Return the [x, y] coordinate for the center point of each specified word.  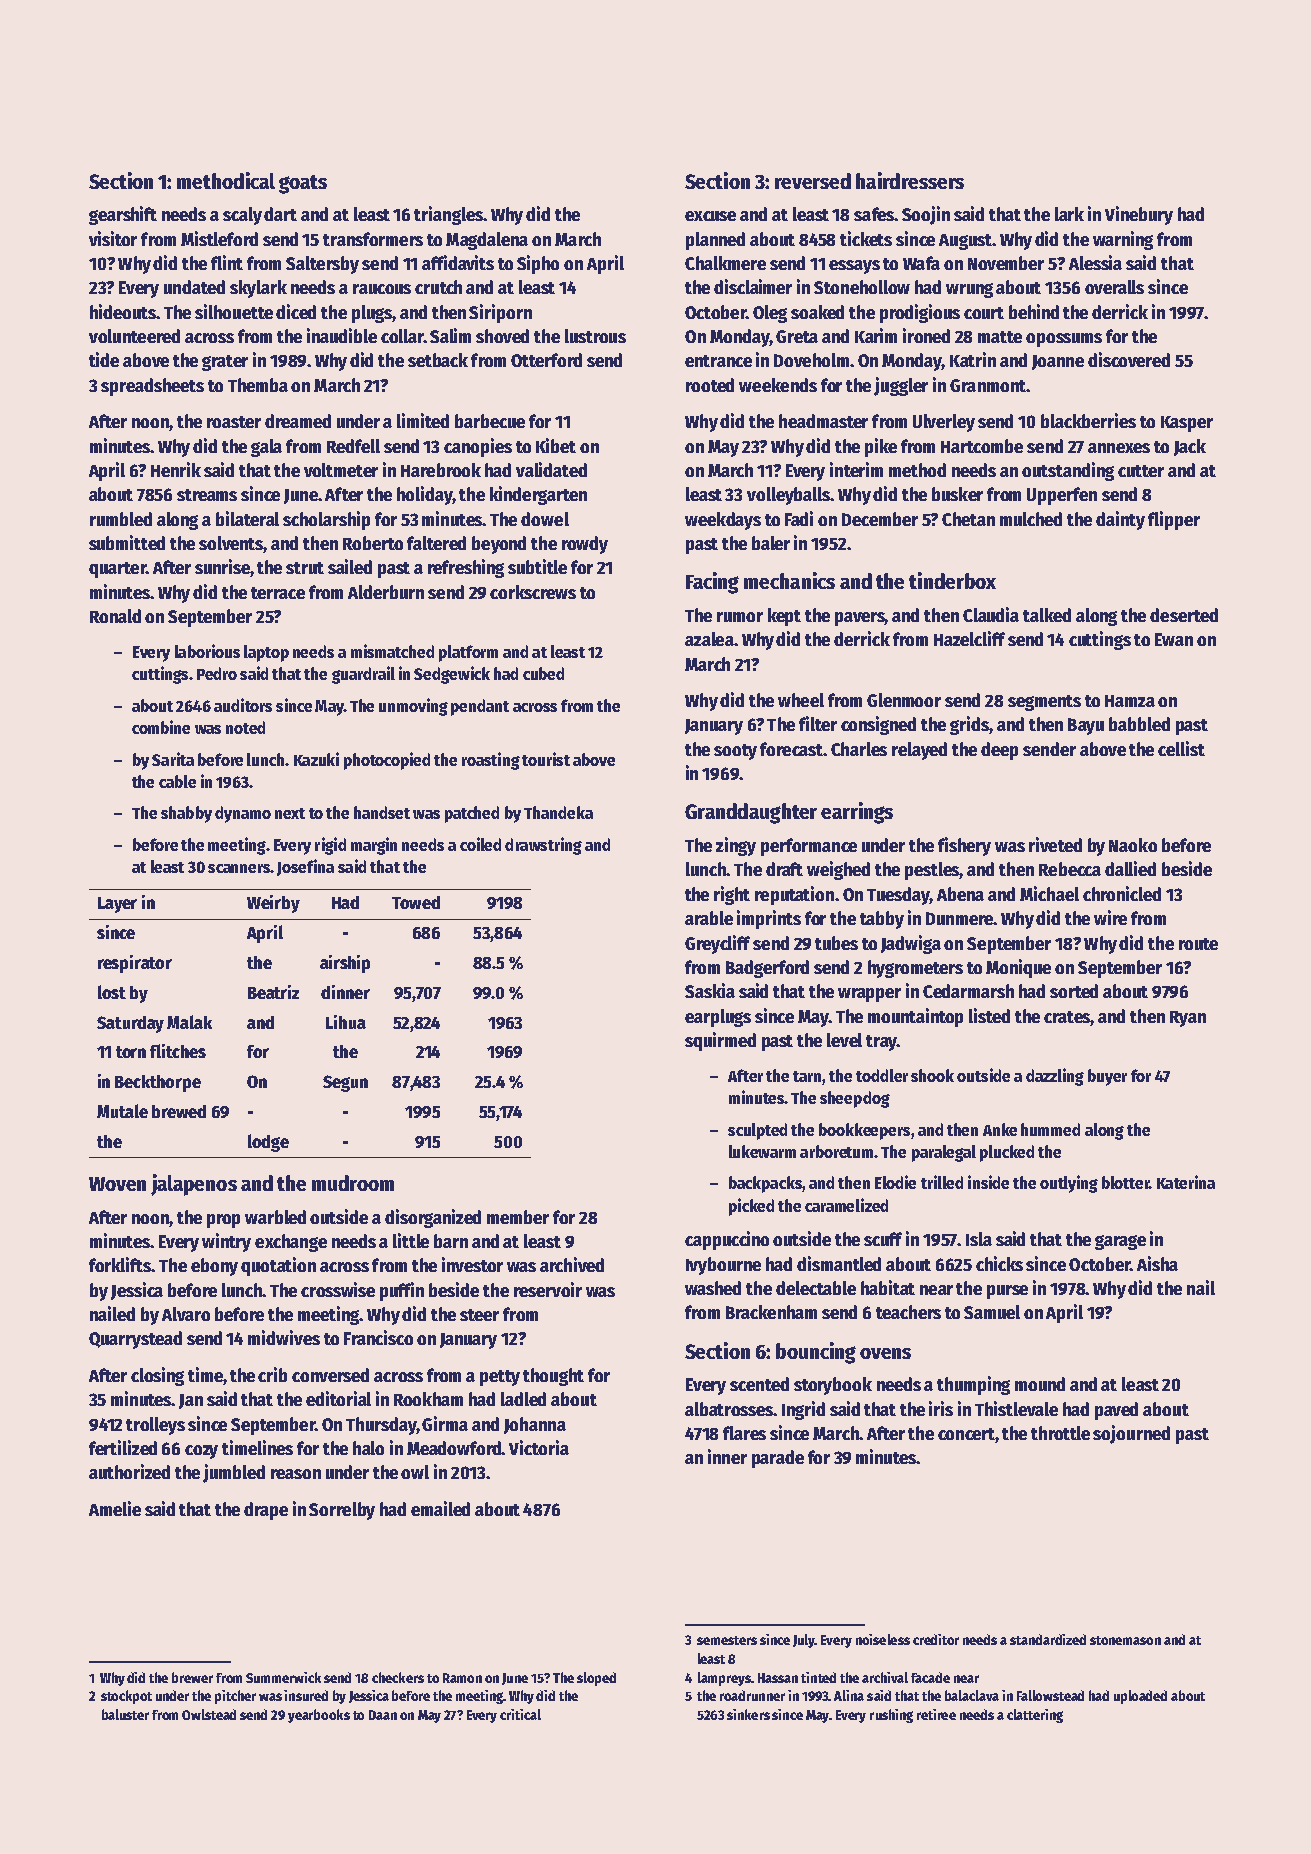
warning [1123, 240]
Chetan [968, 519]
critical [520, 1714]
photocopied [387, 761]
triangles [448, 215]
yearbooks [319, 1716]
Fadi [799, 518]
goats [303, 184]
